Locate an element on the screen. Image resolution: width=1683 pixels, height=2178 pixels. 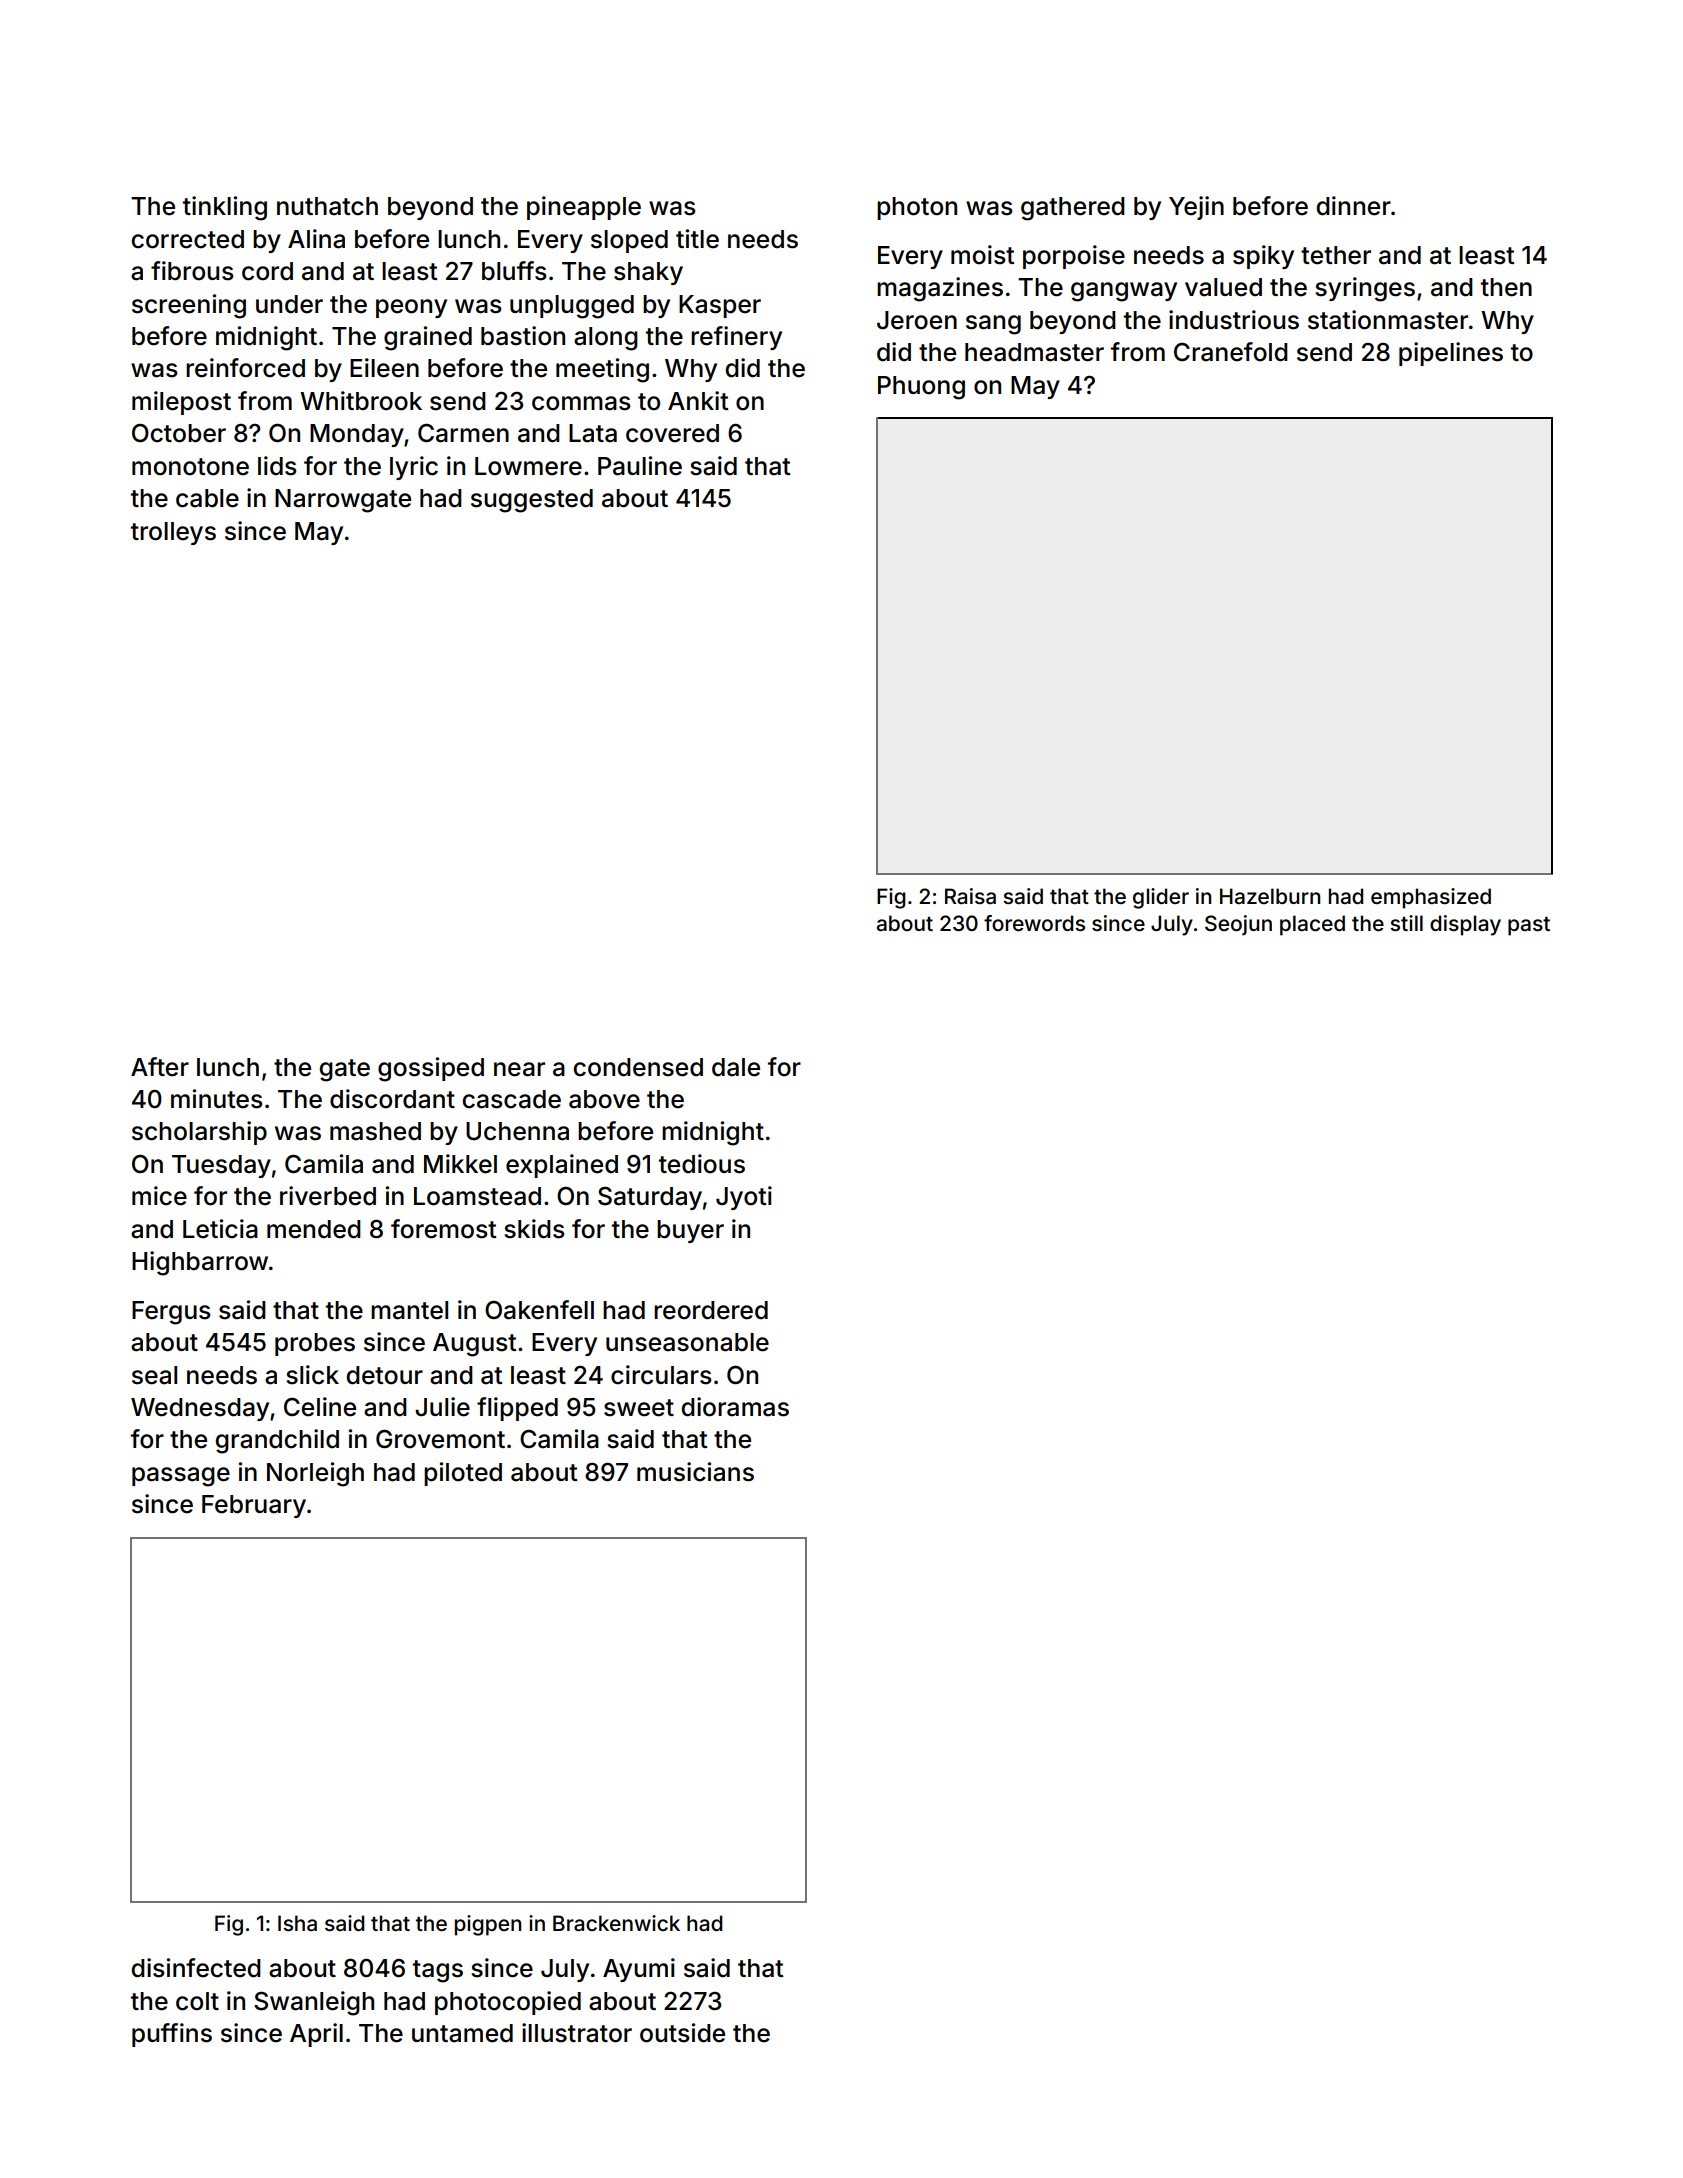
display is located at coordinates (1465, 925).
